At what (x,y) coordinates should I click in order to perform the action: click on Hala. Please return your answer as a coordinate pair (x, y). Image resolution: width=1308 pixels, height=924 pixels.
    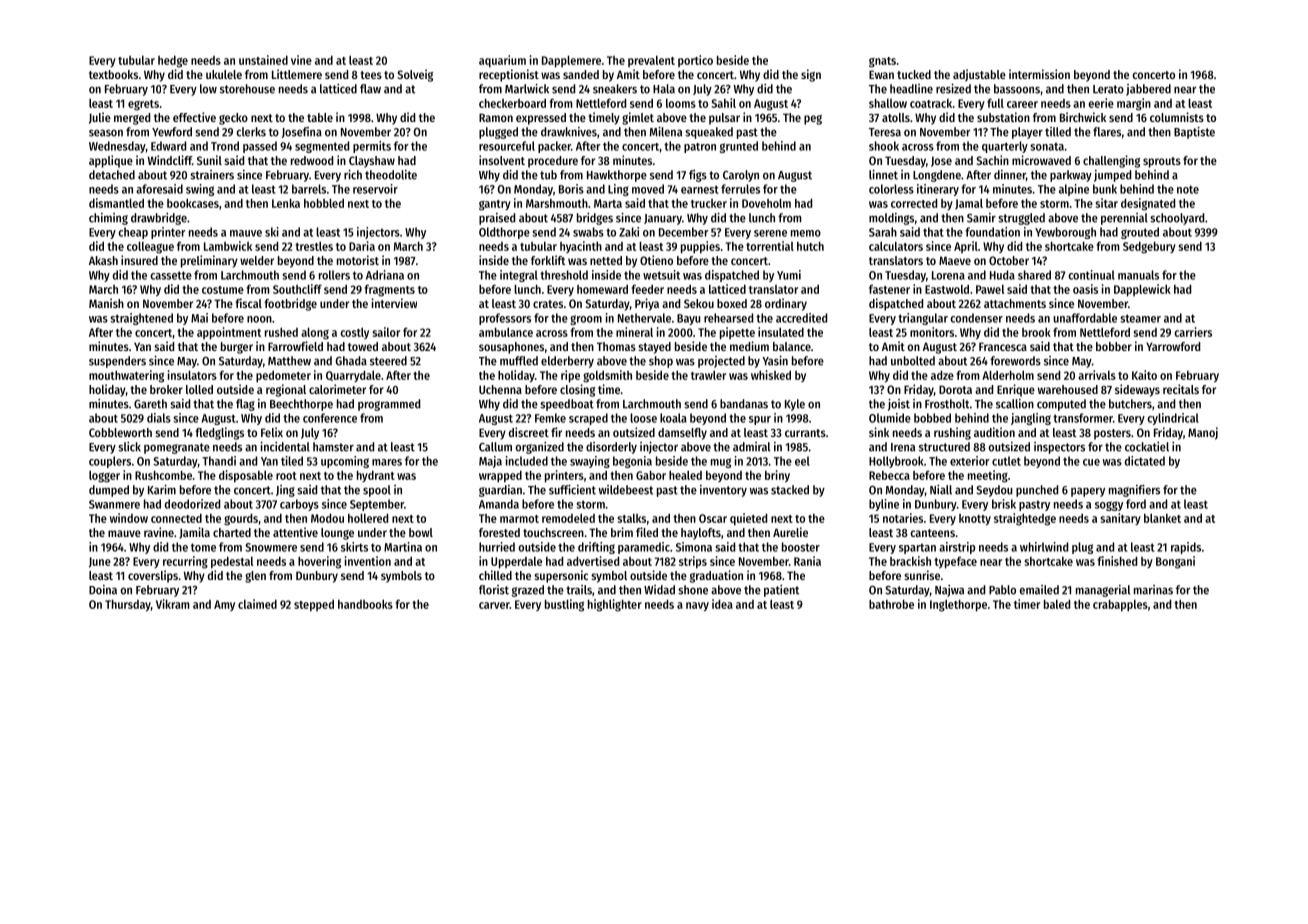
    Looking at the image, I should click on (664, 89).
